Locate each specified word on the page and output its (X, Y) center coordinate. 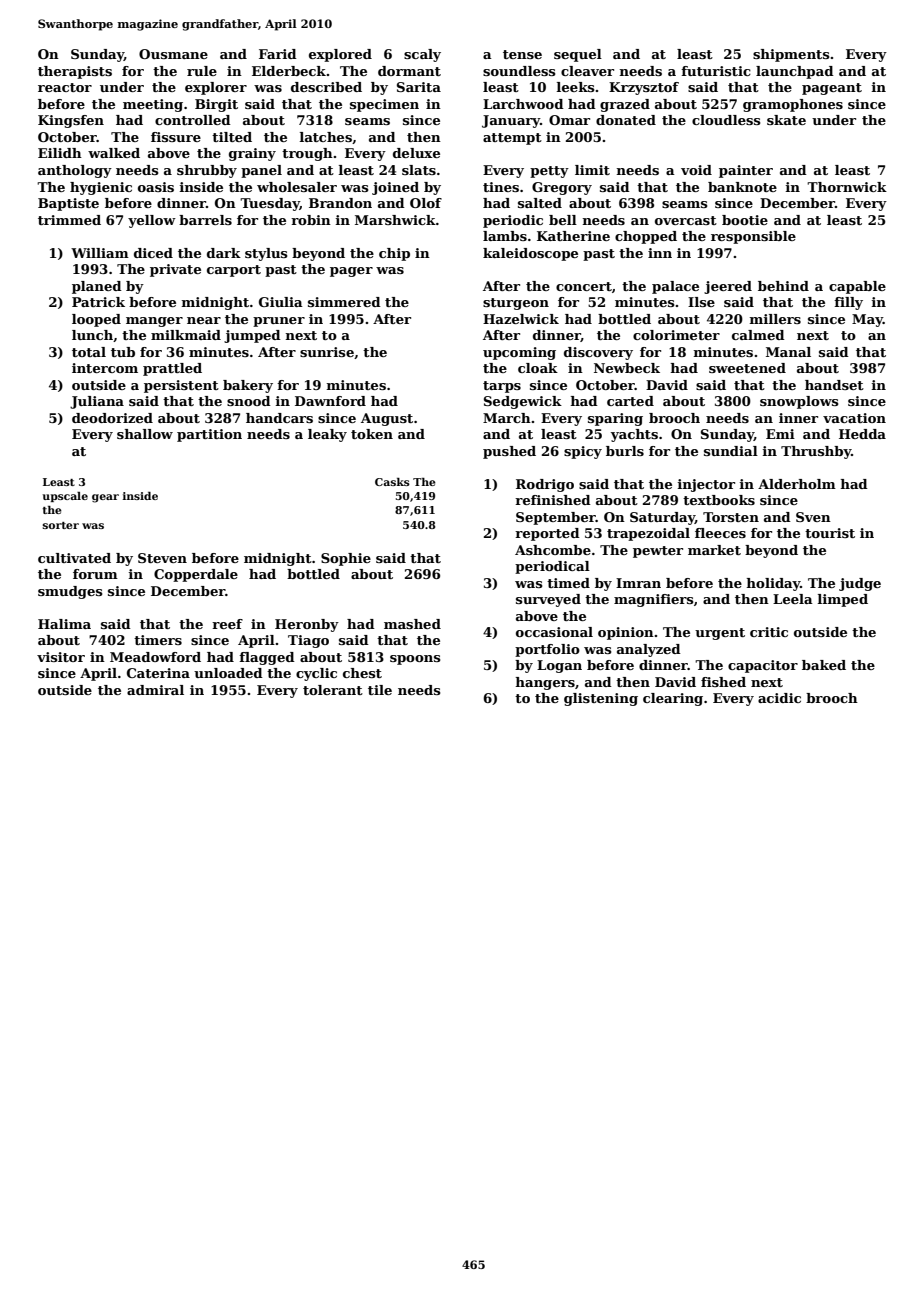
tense (522, 54)
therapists (75, 72)
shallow (145, 434)
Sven (813, 517)
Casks (392, 482)
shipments (791, 55)
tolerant (333, 690)
